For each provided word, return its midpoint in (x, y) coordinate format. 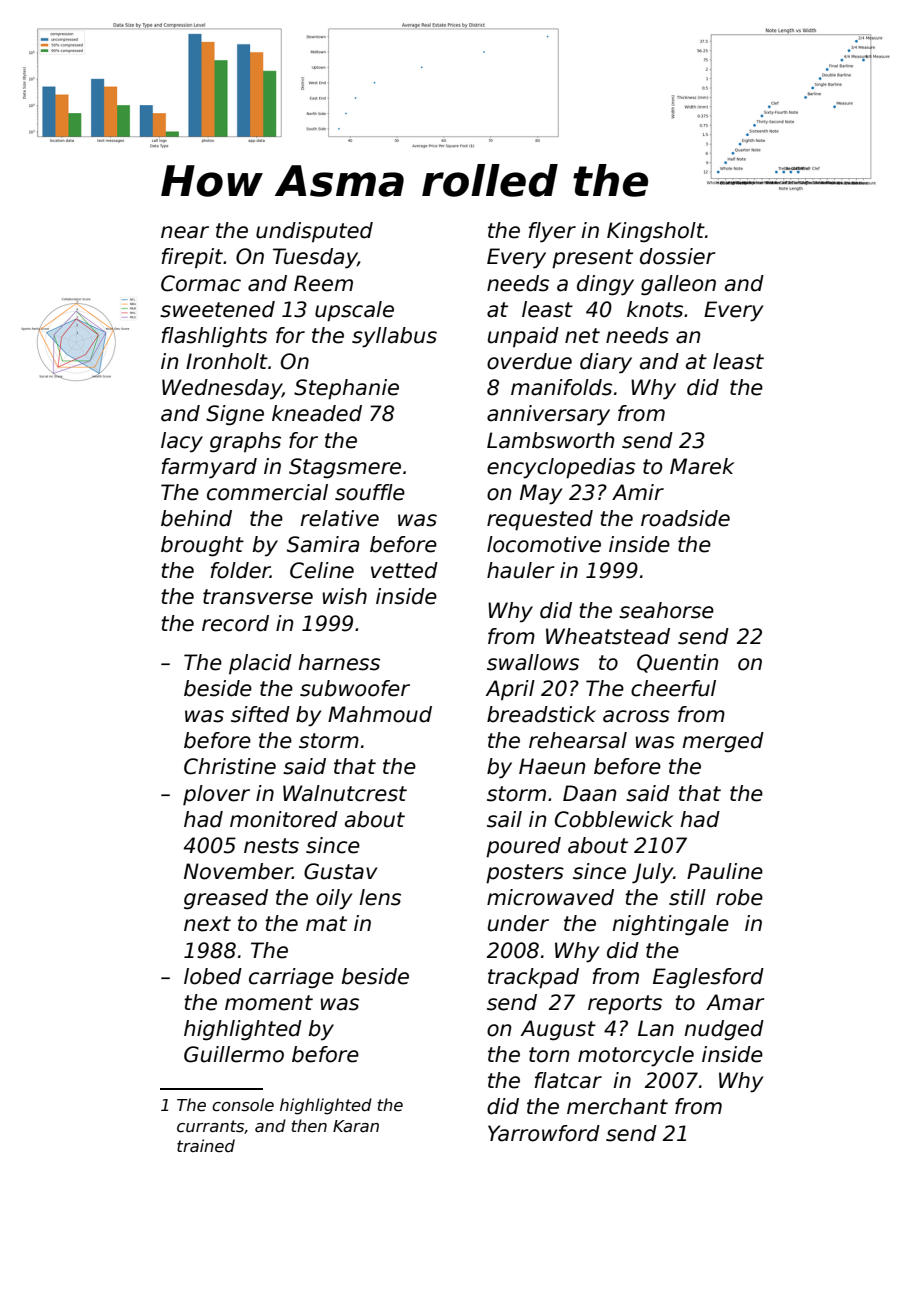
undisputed (314, 232)
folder (240, 570)
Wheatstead (608, 636)
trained (206, 1145)
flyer (552, 232)
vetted (404, 570)
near (185, 232)
